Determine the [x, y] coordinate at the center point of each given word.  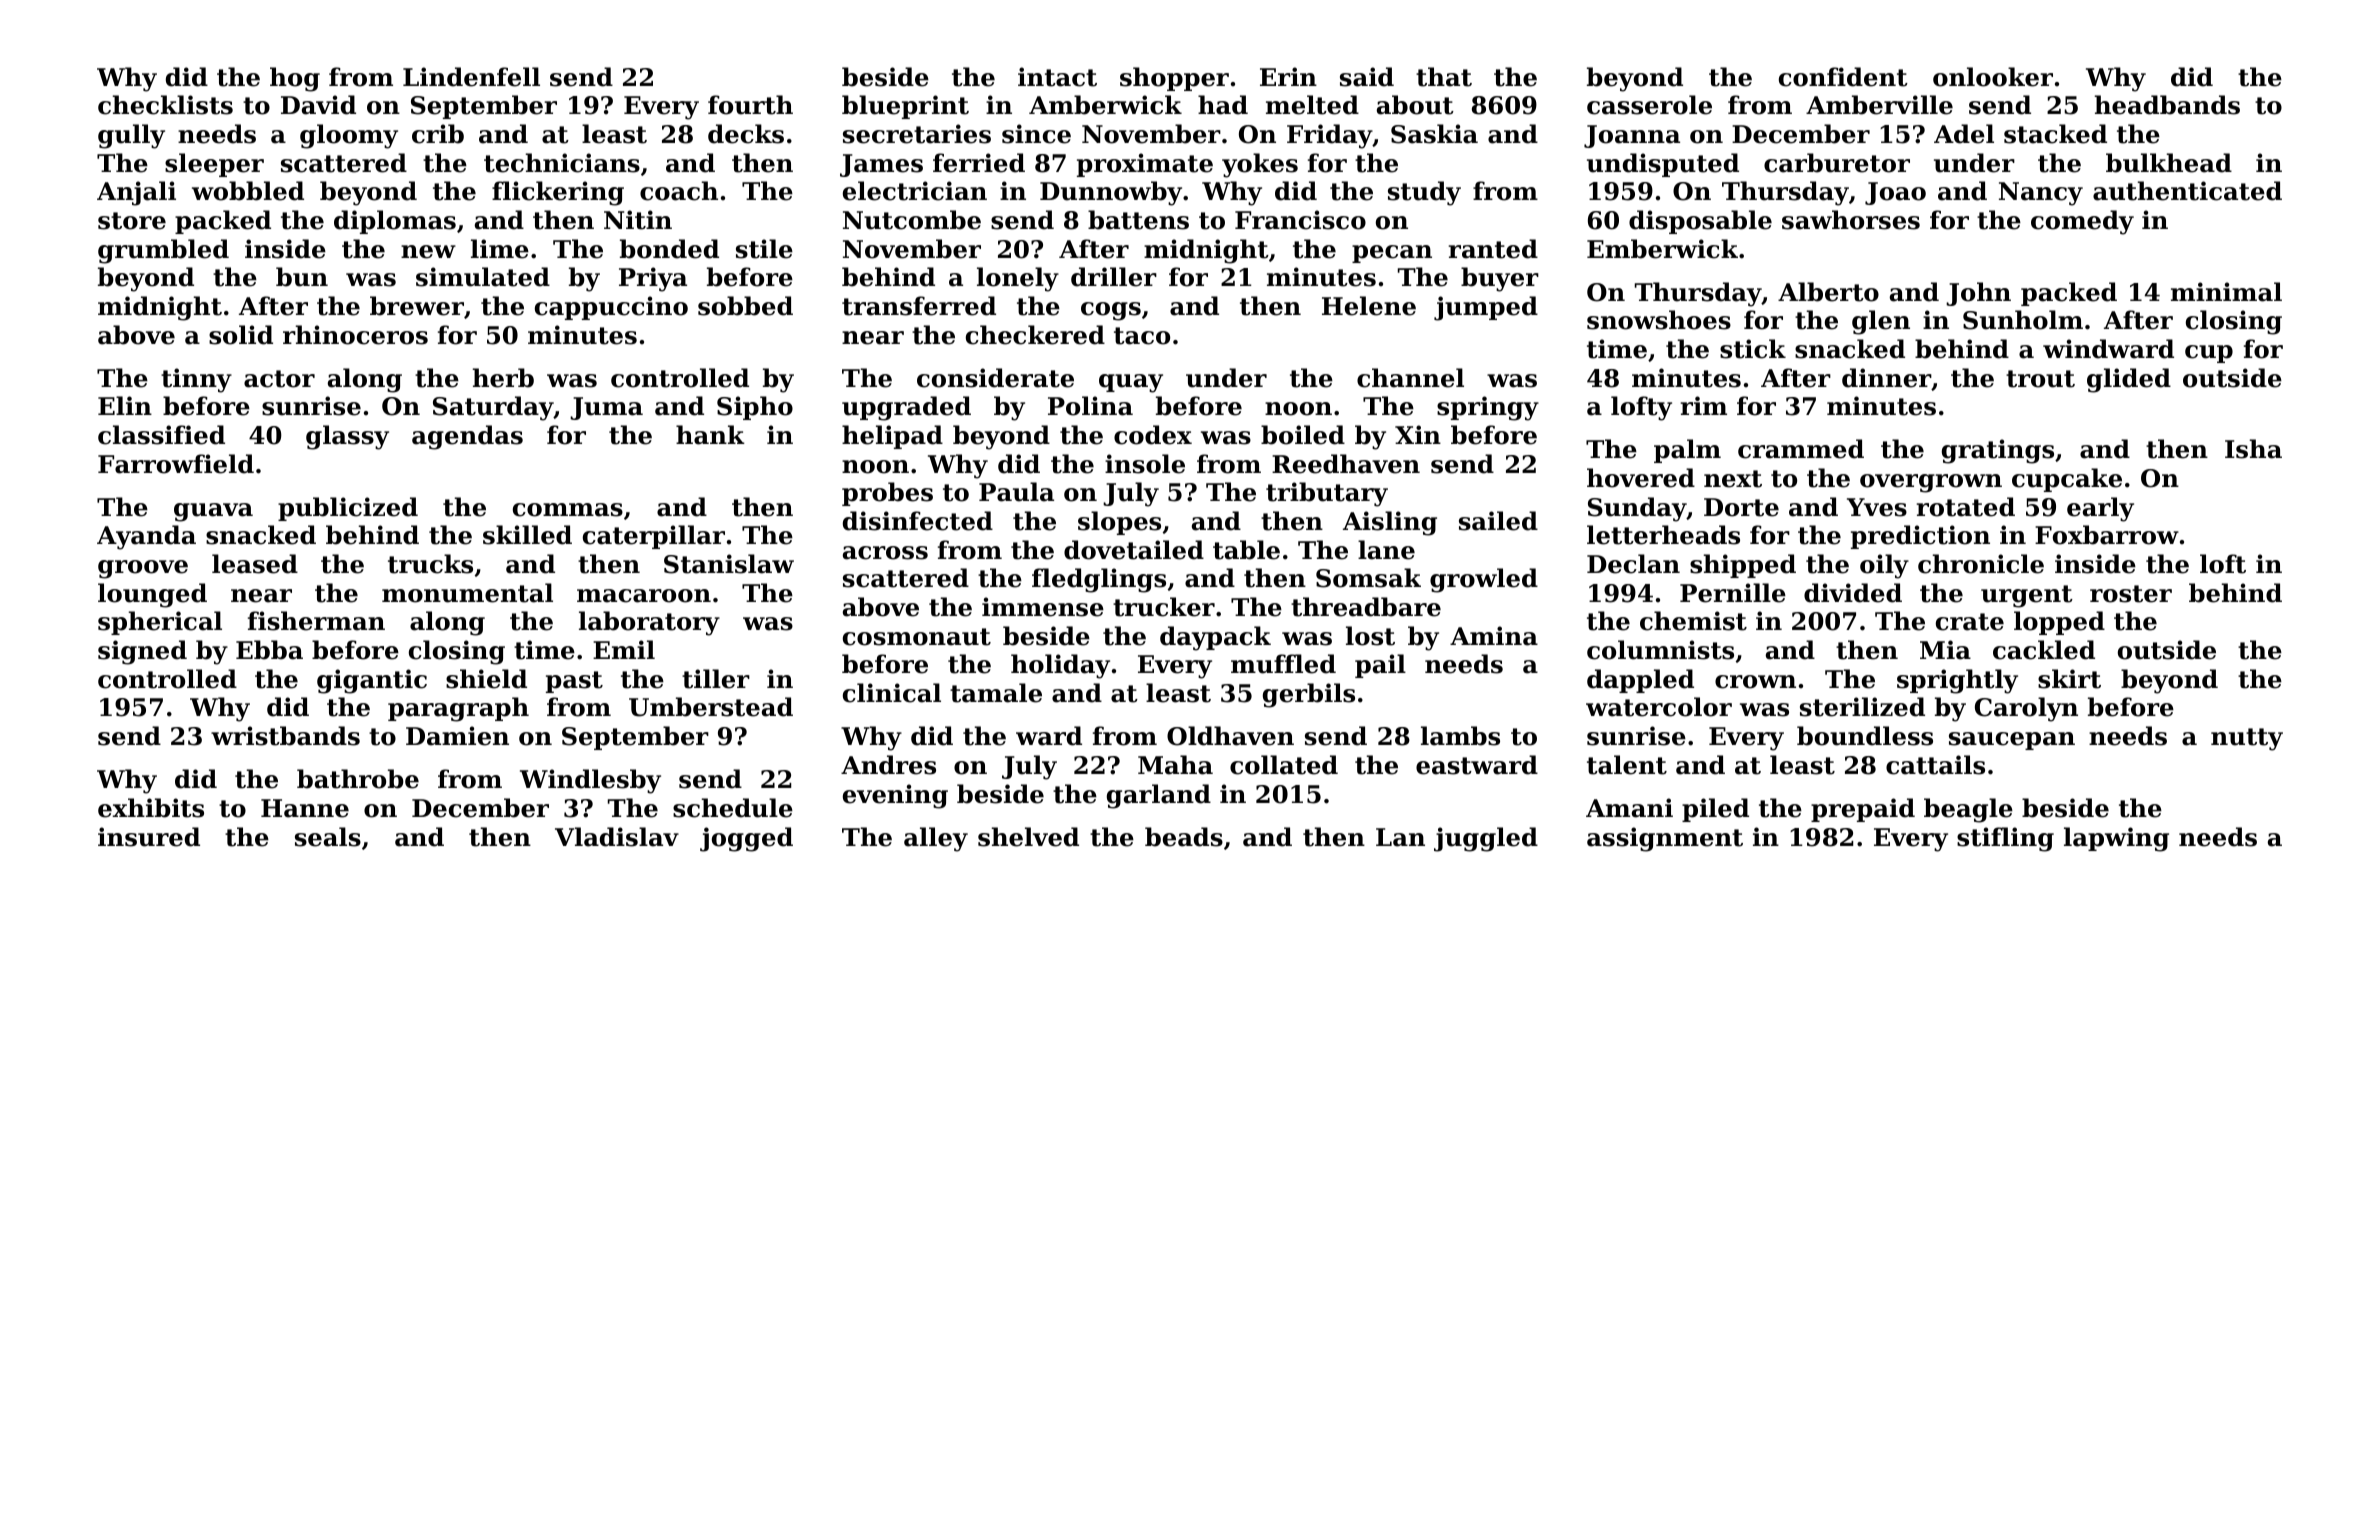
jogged [746, 839]
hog [295, 79]
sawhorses [1851, 220]
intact [1057, 77]
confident [1843, 77]
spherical [160, 623]
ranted [1493, 249]
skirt [2069, 679]
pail [1380, 666]
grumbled [163, 251]
